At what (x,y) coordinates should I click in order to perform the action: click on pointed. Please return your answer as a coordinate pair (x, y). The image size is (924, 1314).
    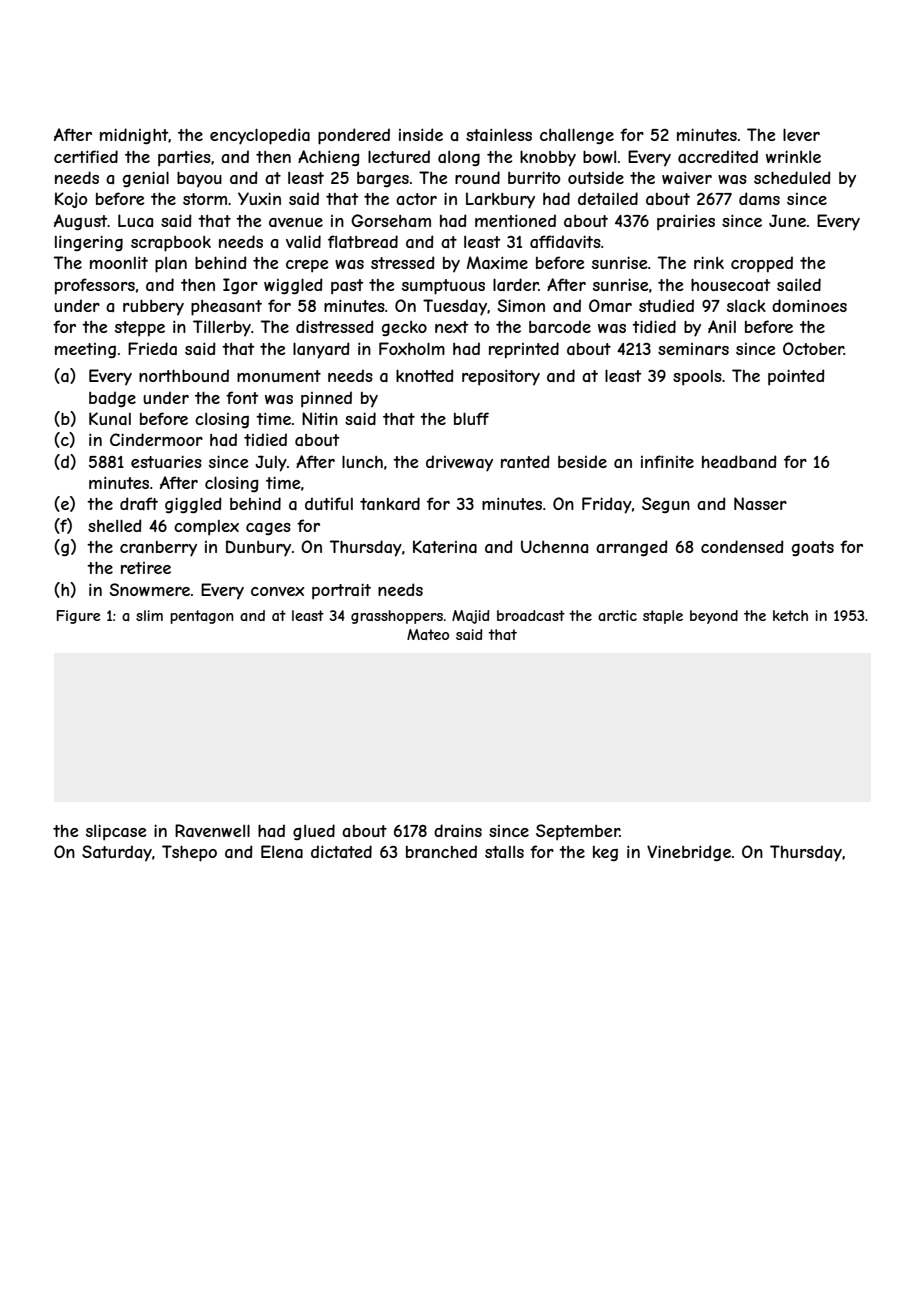
    Looking at the image, I should click on (796, 377).
